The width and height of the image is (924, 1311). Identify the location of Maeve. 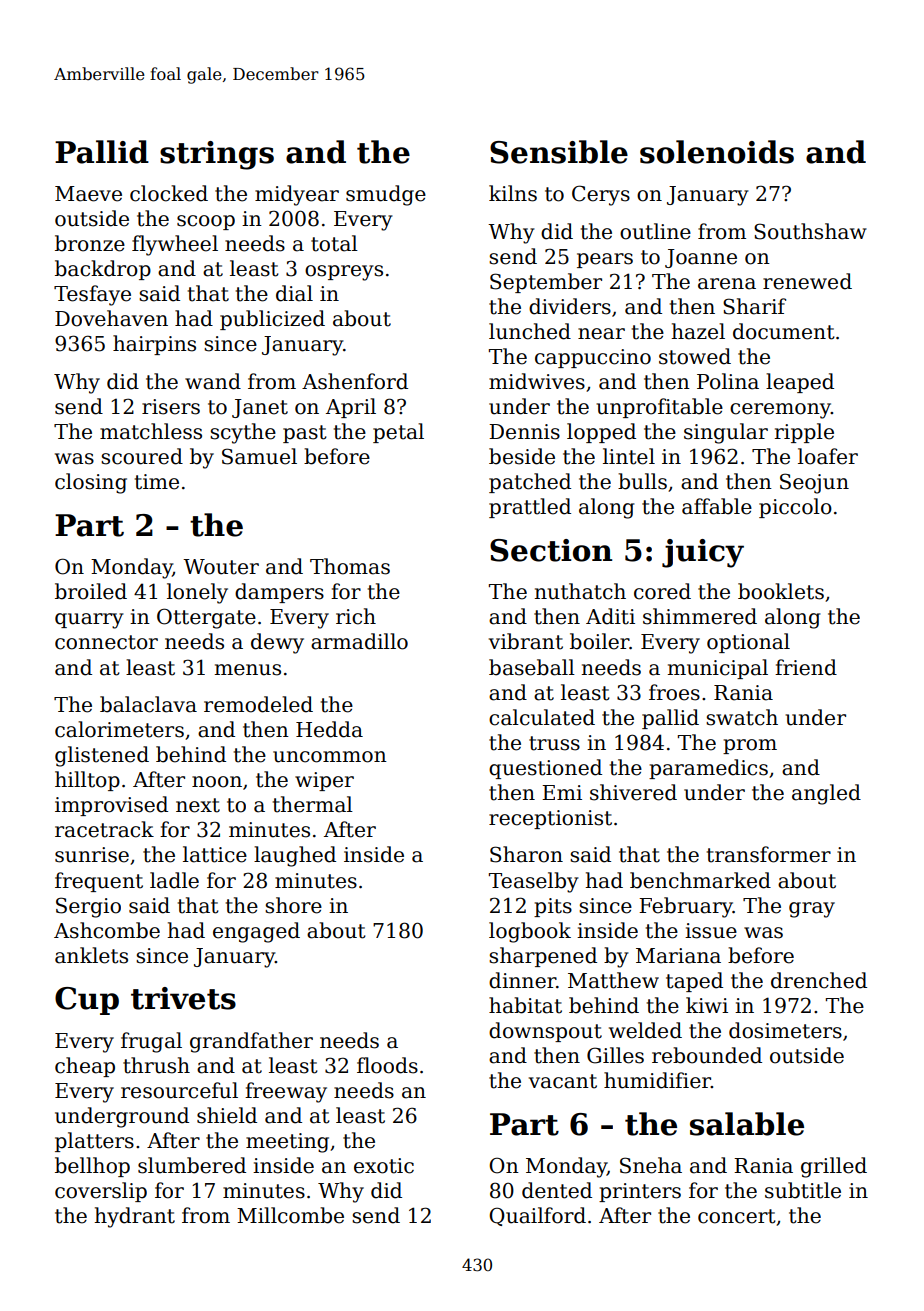
(88, 194).
